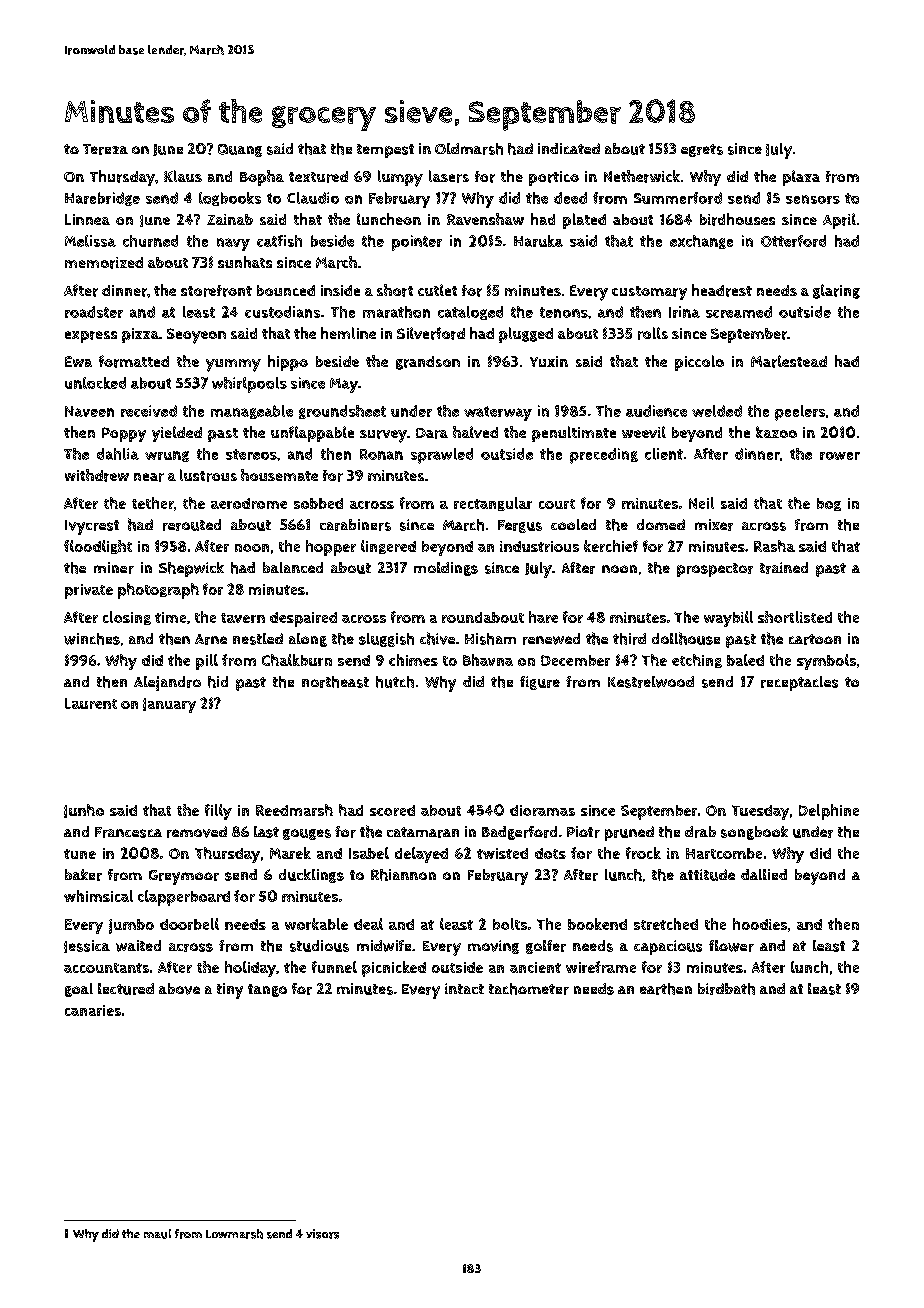 The height and width of the document is (1308, 924). What do you see at coordinates (258, 639) in the document?
I see `nestled` at bounding box center [258, 639].
